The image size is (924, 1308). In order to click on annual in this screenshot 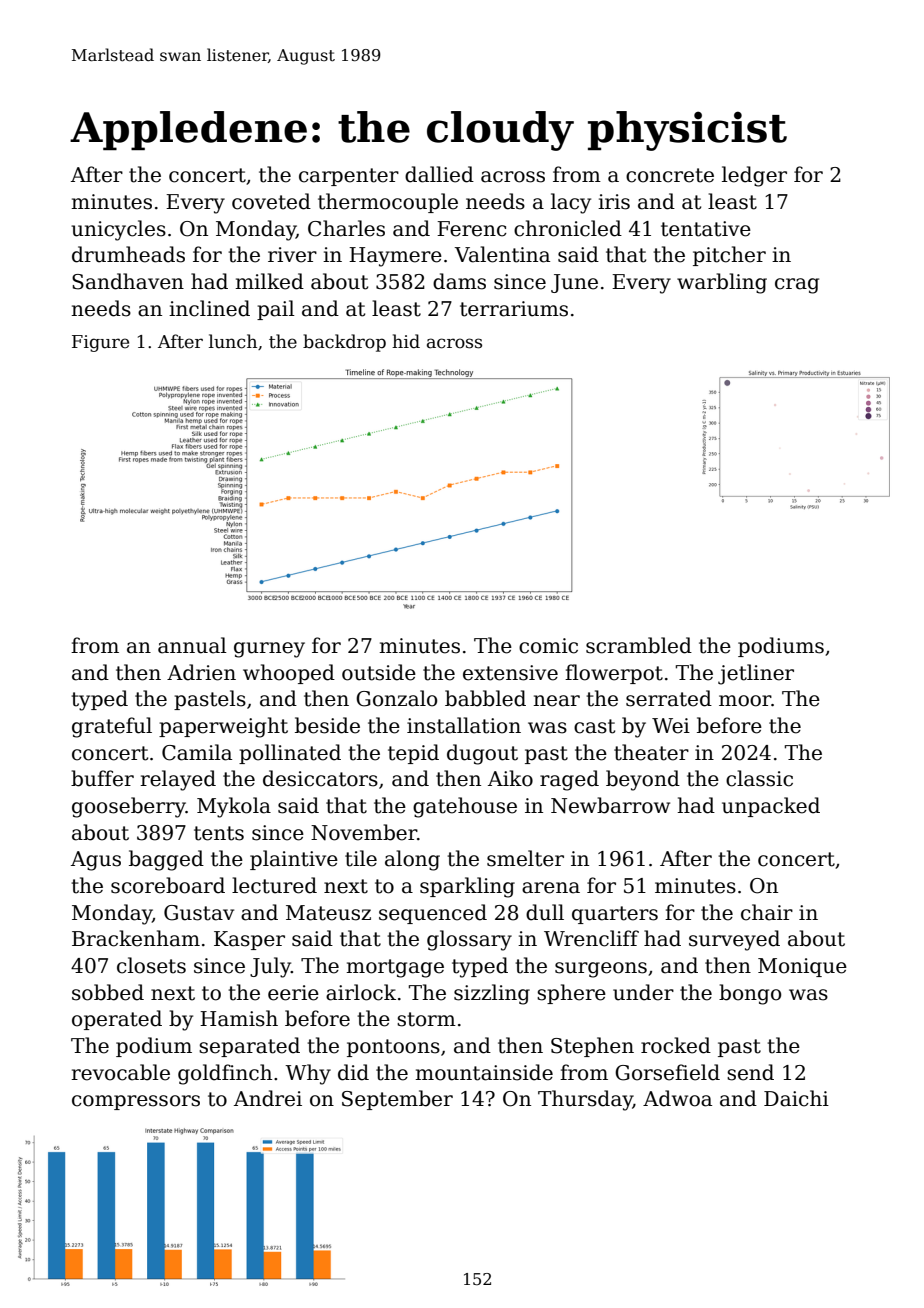, I will do `click(192, 645)`.
